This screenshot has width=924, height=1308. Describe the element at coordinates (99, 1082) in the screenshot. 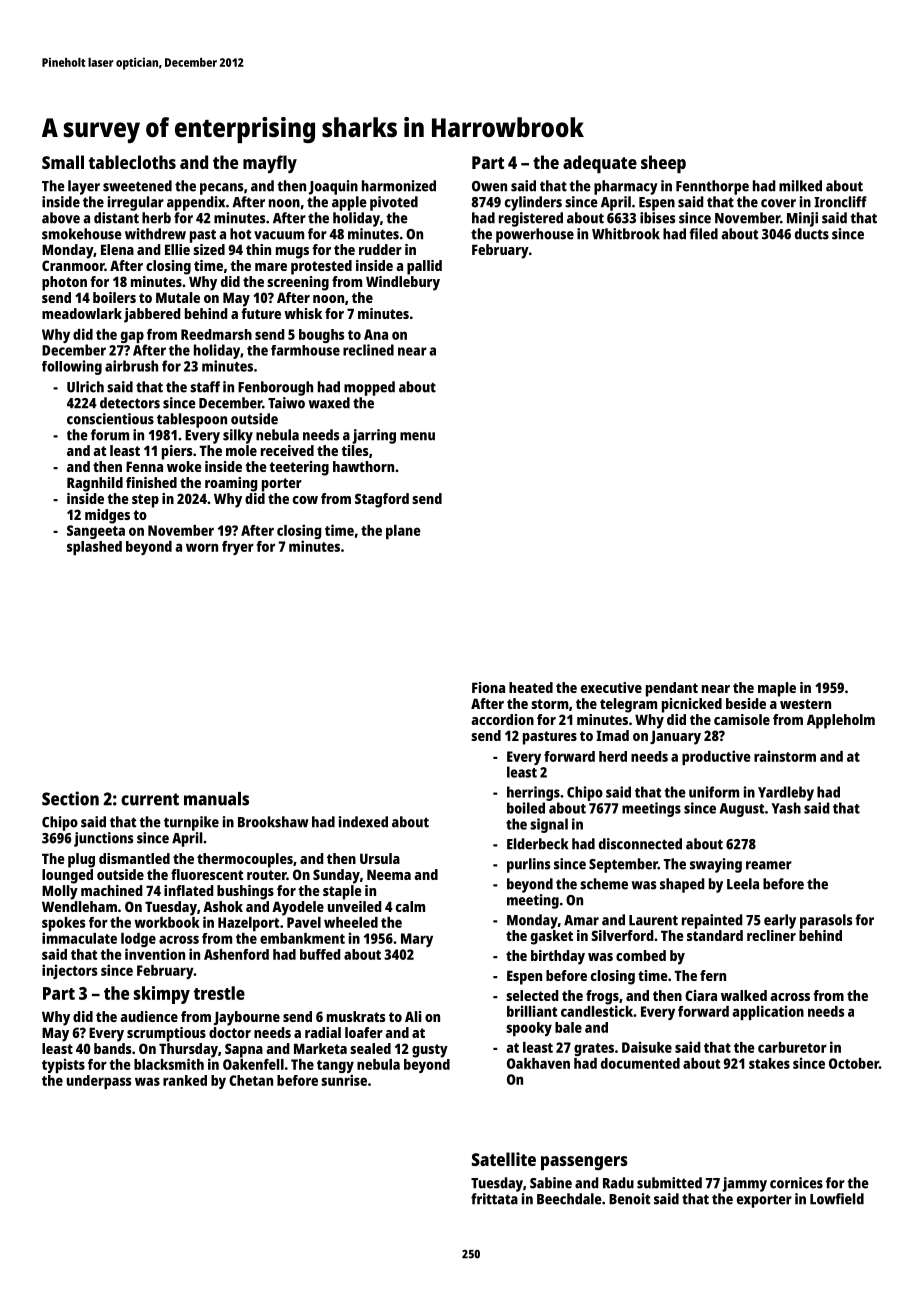

I see `underpass` at that location.
